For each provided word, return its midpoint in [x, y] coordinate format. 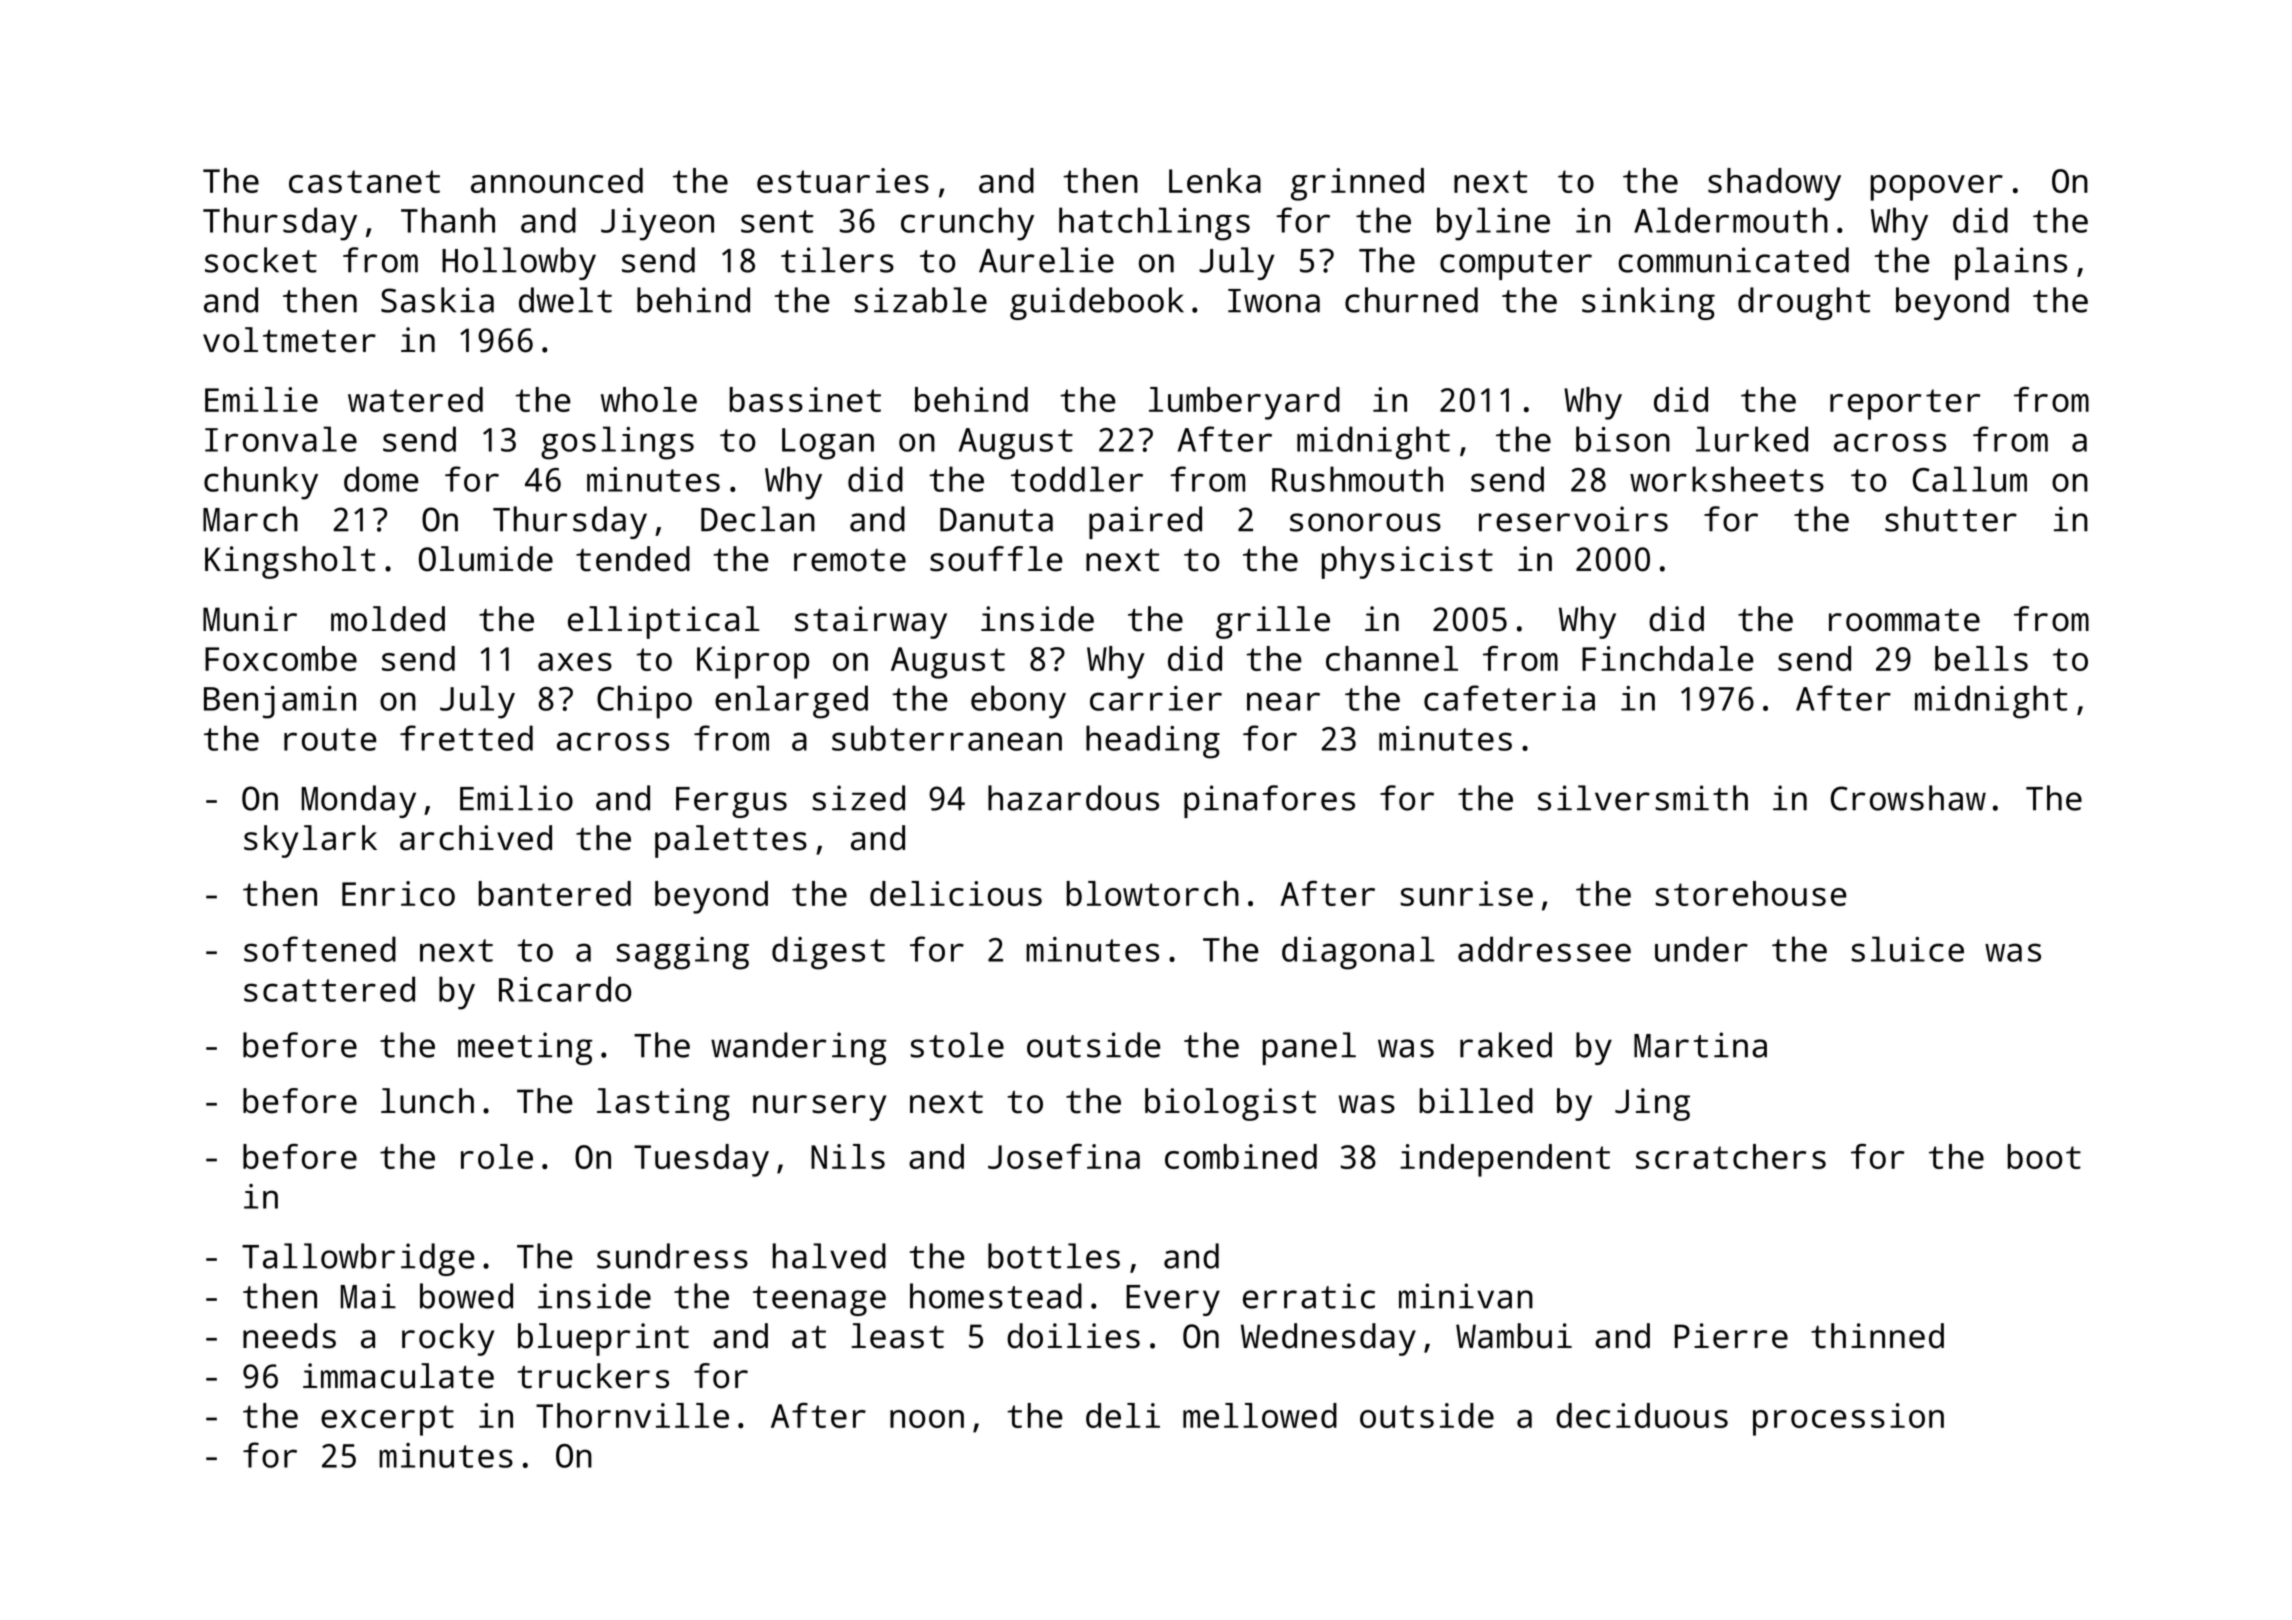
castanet [364, 181]
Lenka [1215, 180]
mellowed [1260, 1415]
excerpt [387, 1420]
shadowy [1774, 184]
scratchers [1731, 1156]
